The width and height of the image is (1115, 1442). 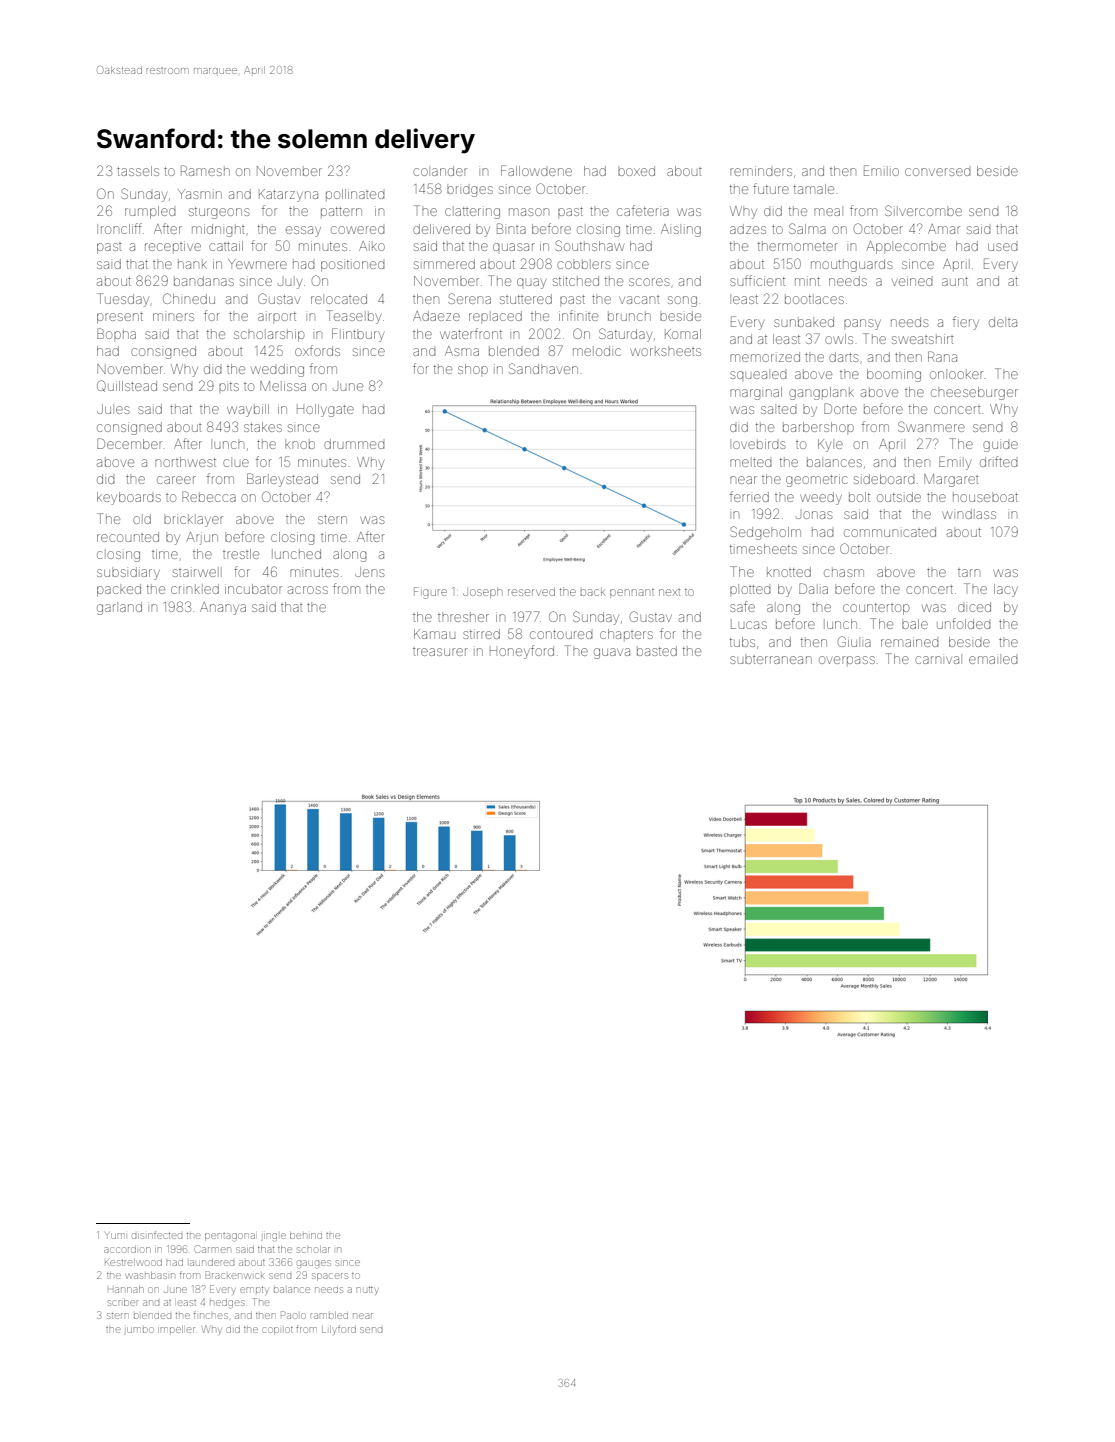 I want to click on tassels, so click(x=138, y=171).
